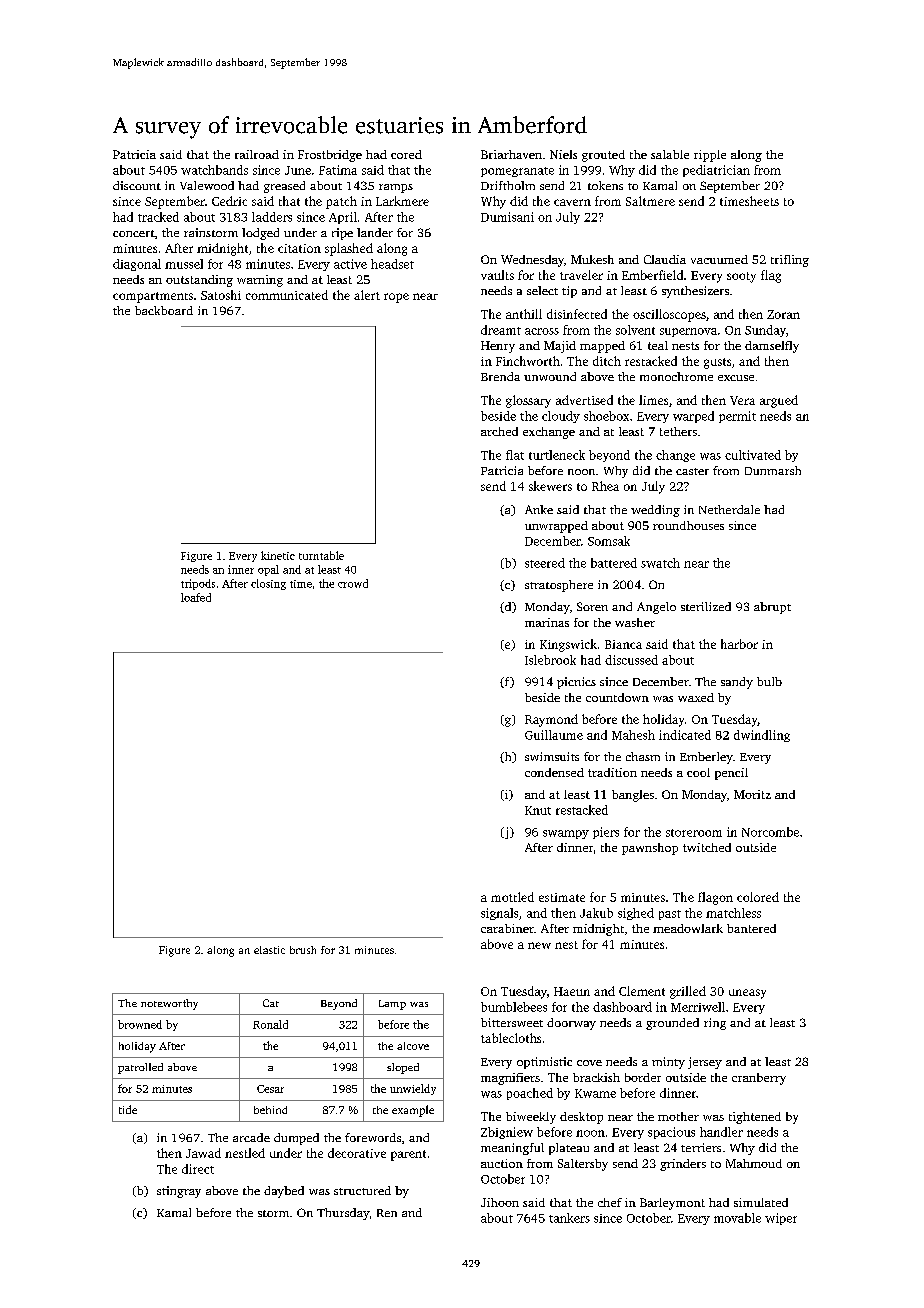 This page has width=924, height=1308. Describe the element at coordinates (512, 897) in the page. I see `mottled` at that location.
